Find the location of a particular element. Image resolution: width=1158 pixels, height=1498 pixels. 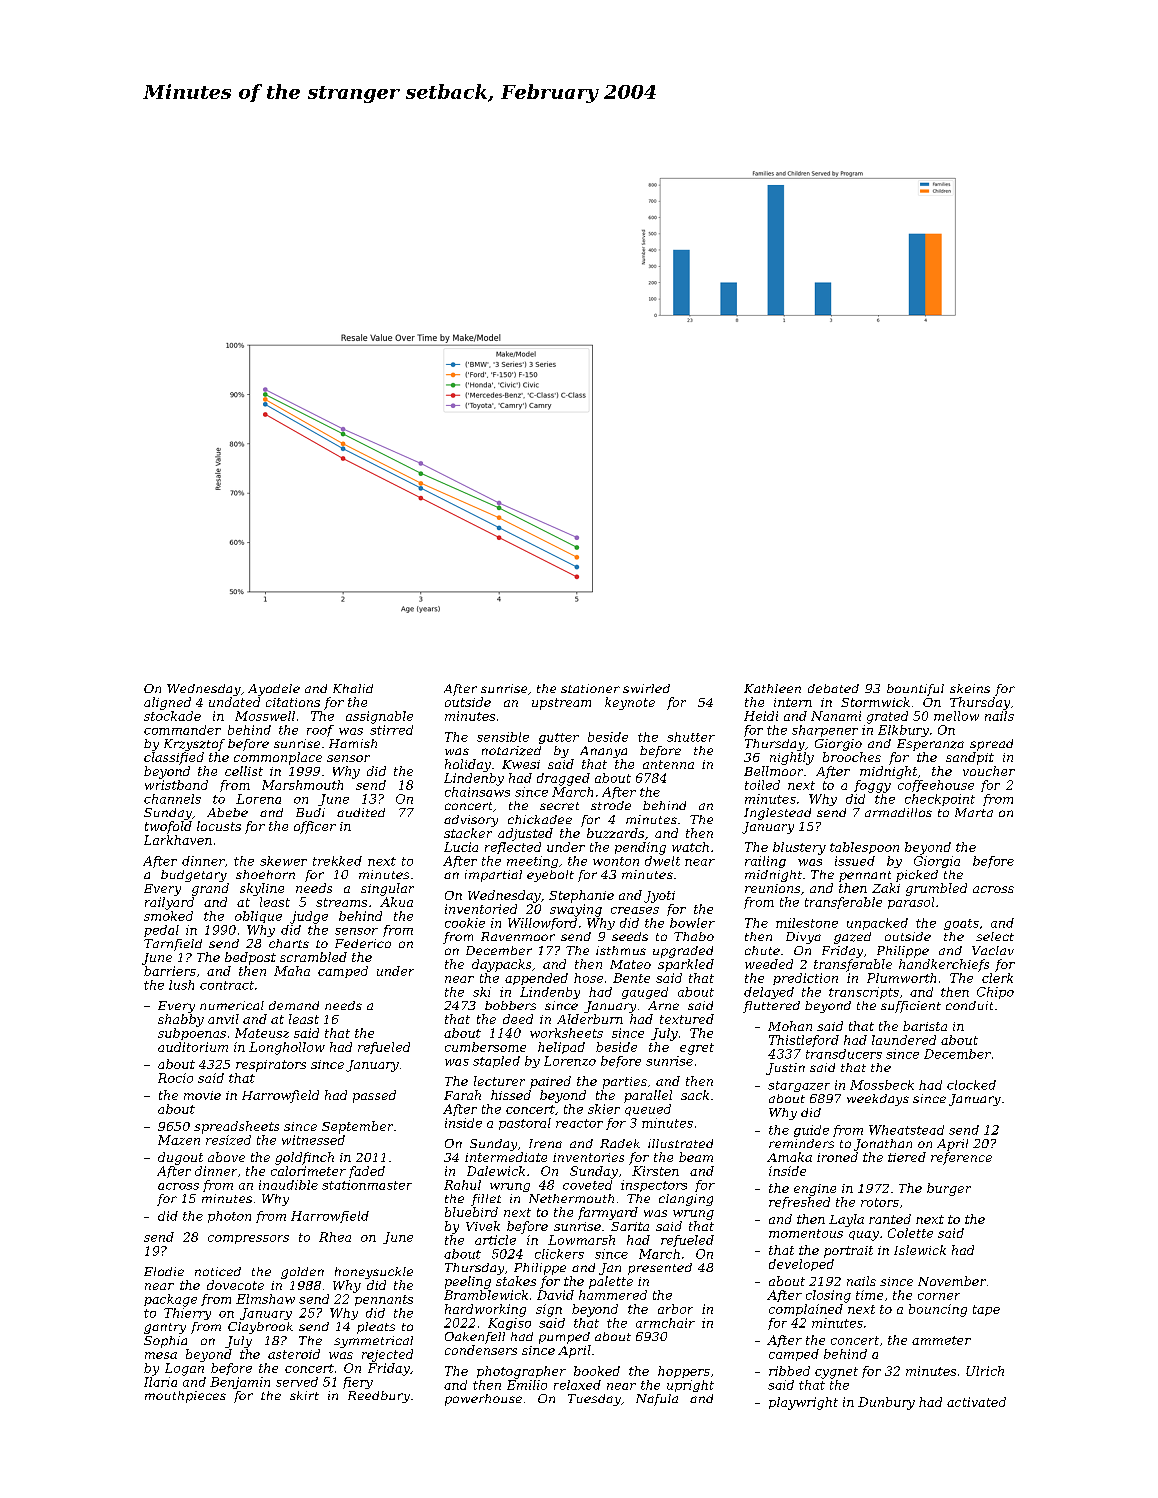

antenna is located at coordinates (668, 764).
